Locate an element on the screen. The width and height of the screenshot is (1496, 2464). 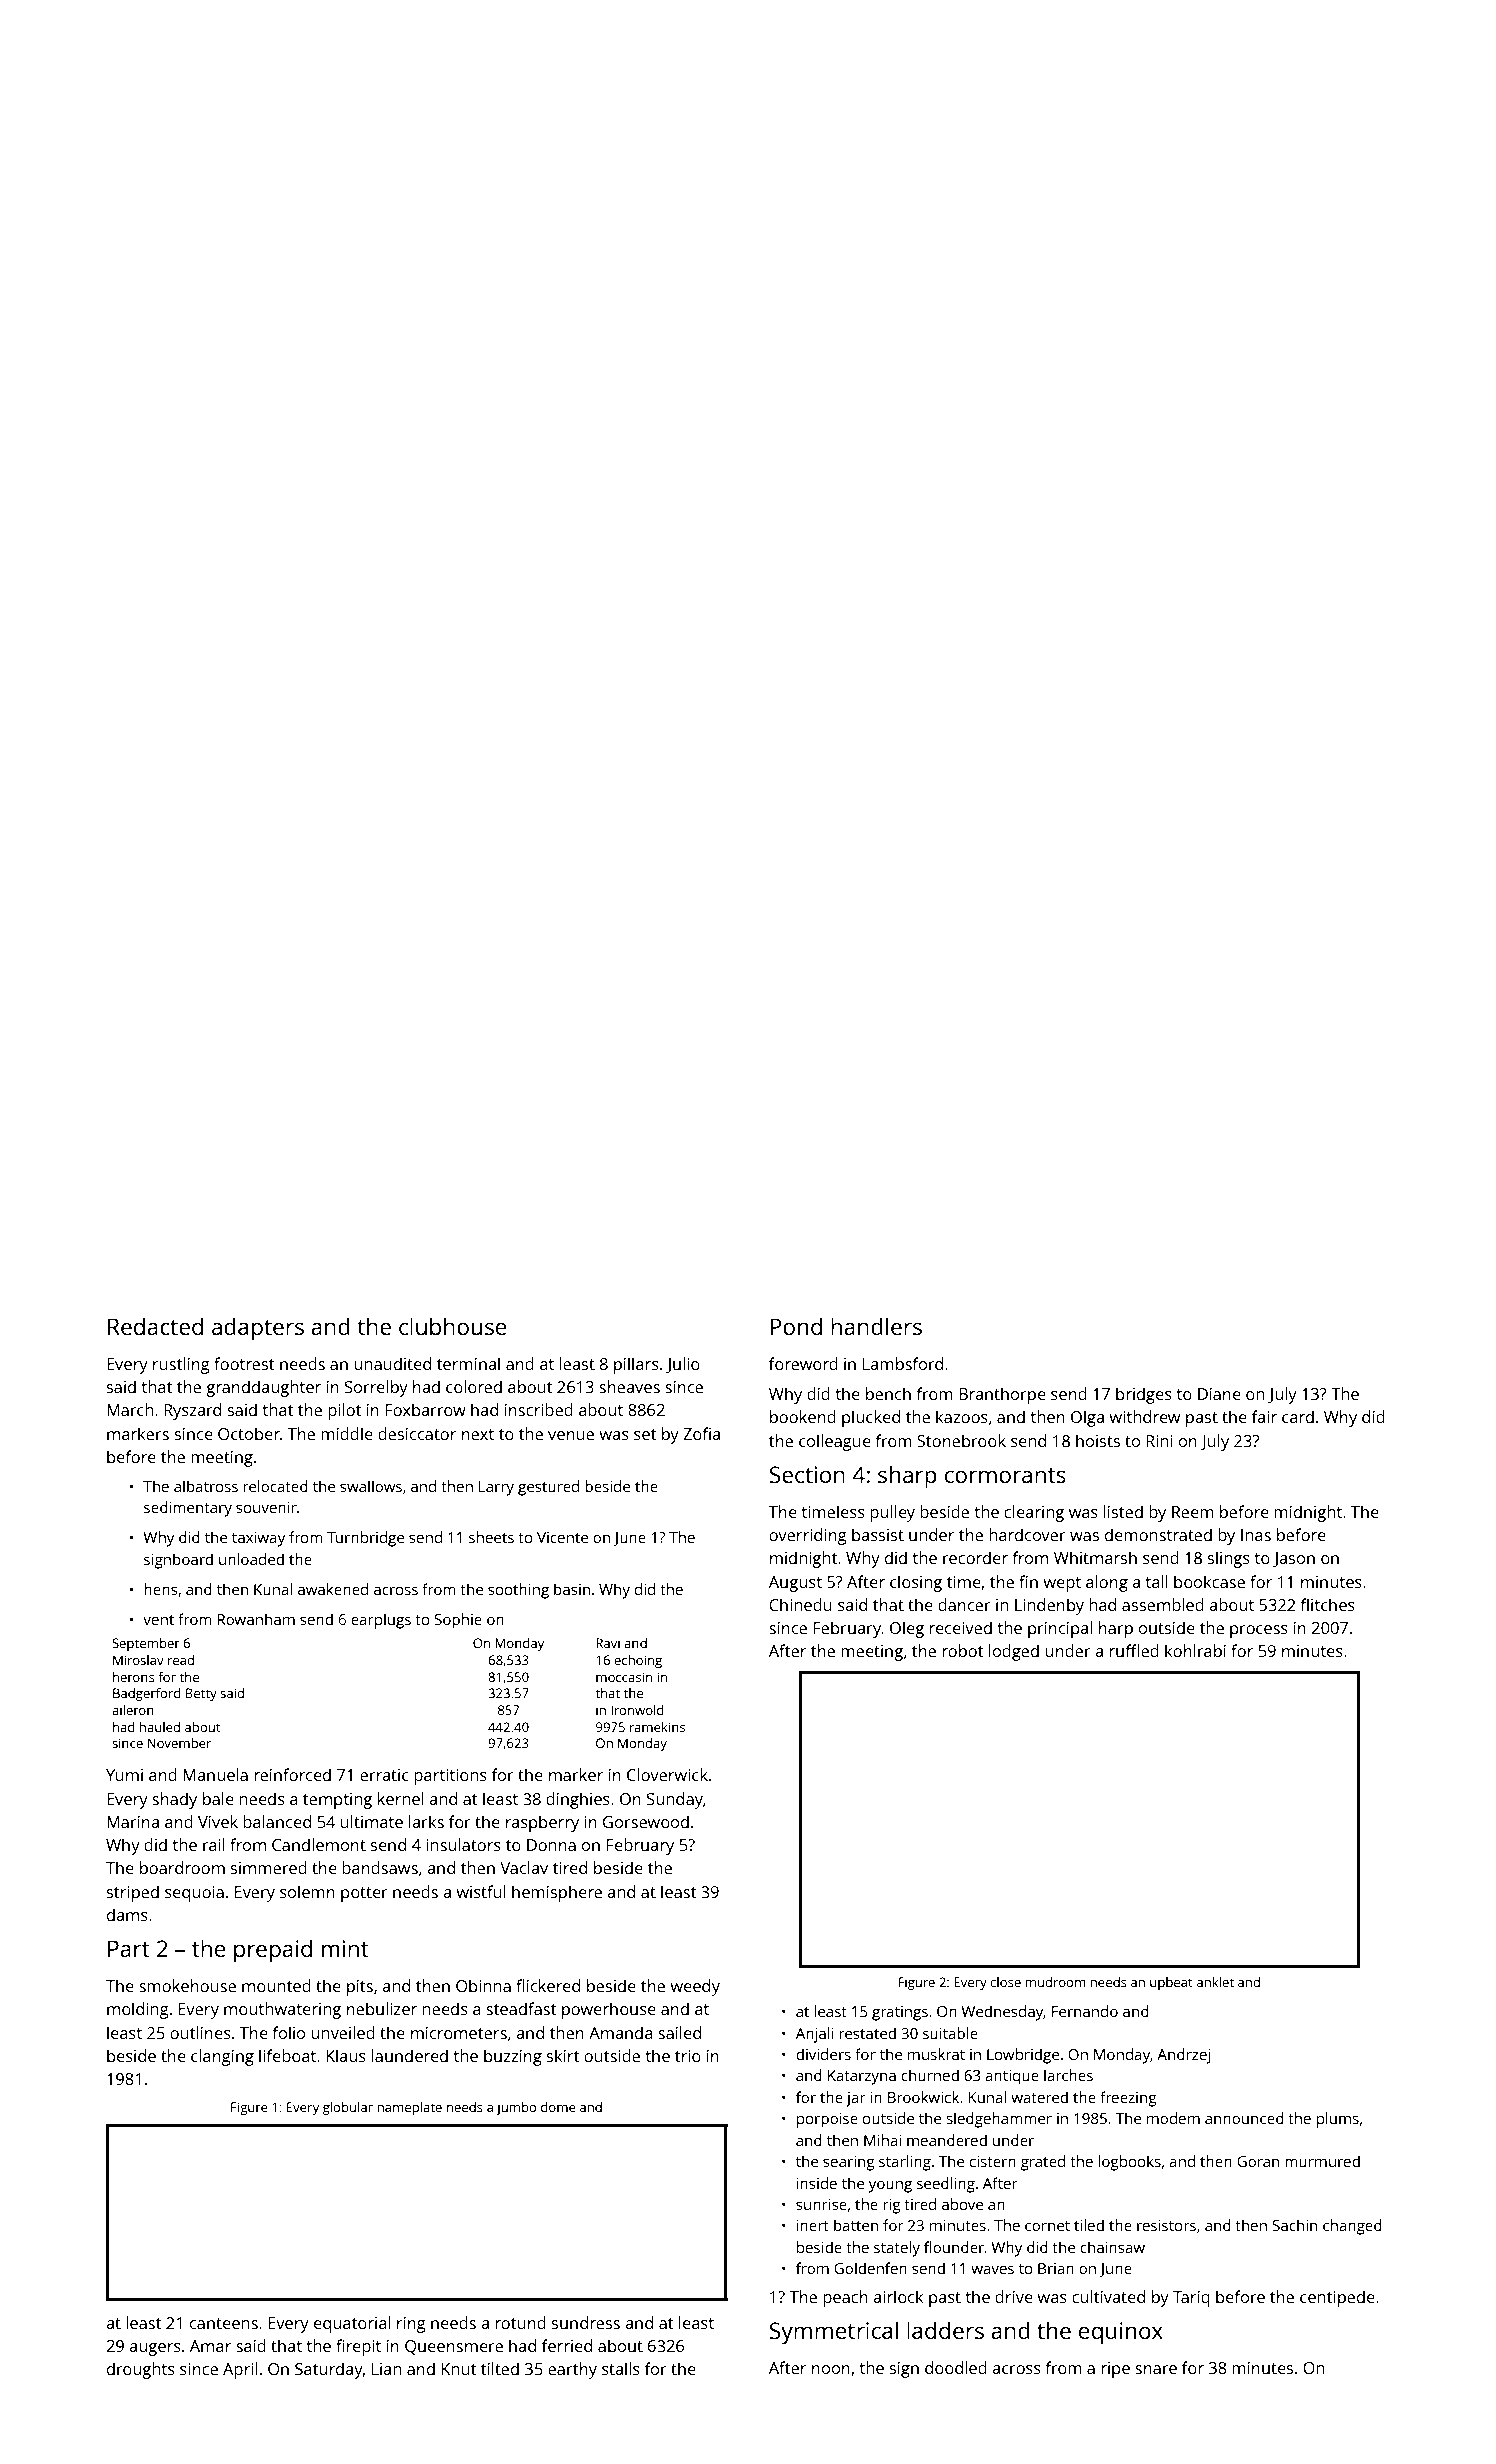
hauled is located at coordinates (159, 1727).
